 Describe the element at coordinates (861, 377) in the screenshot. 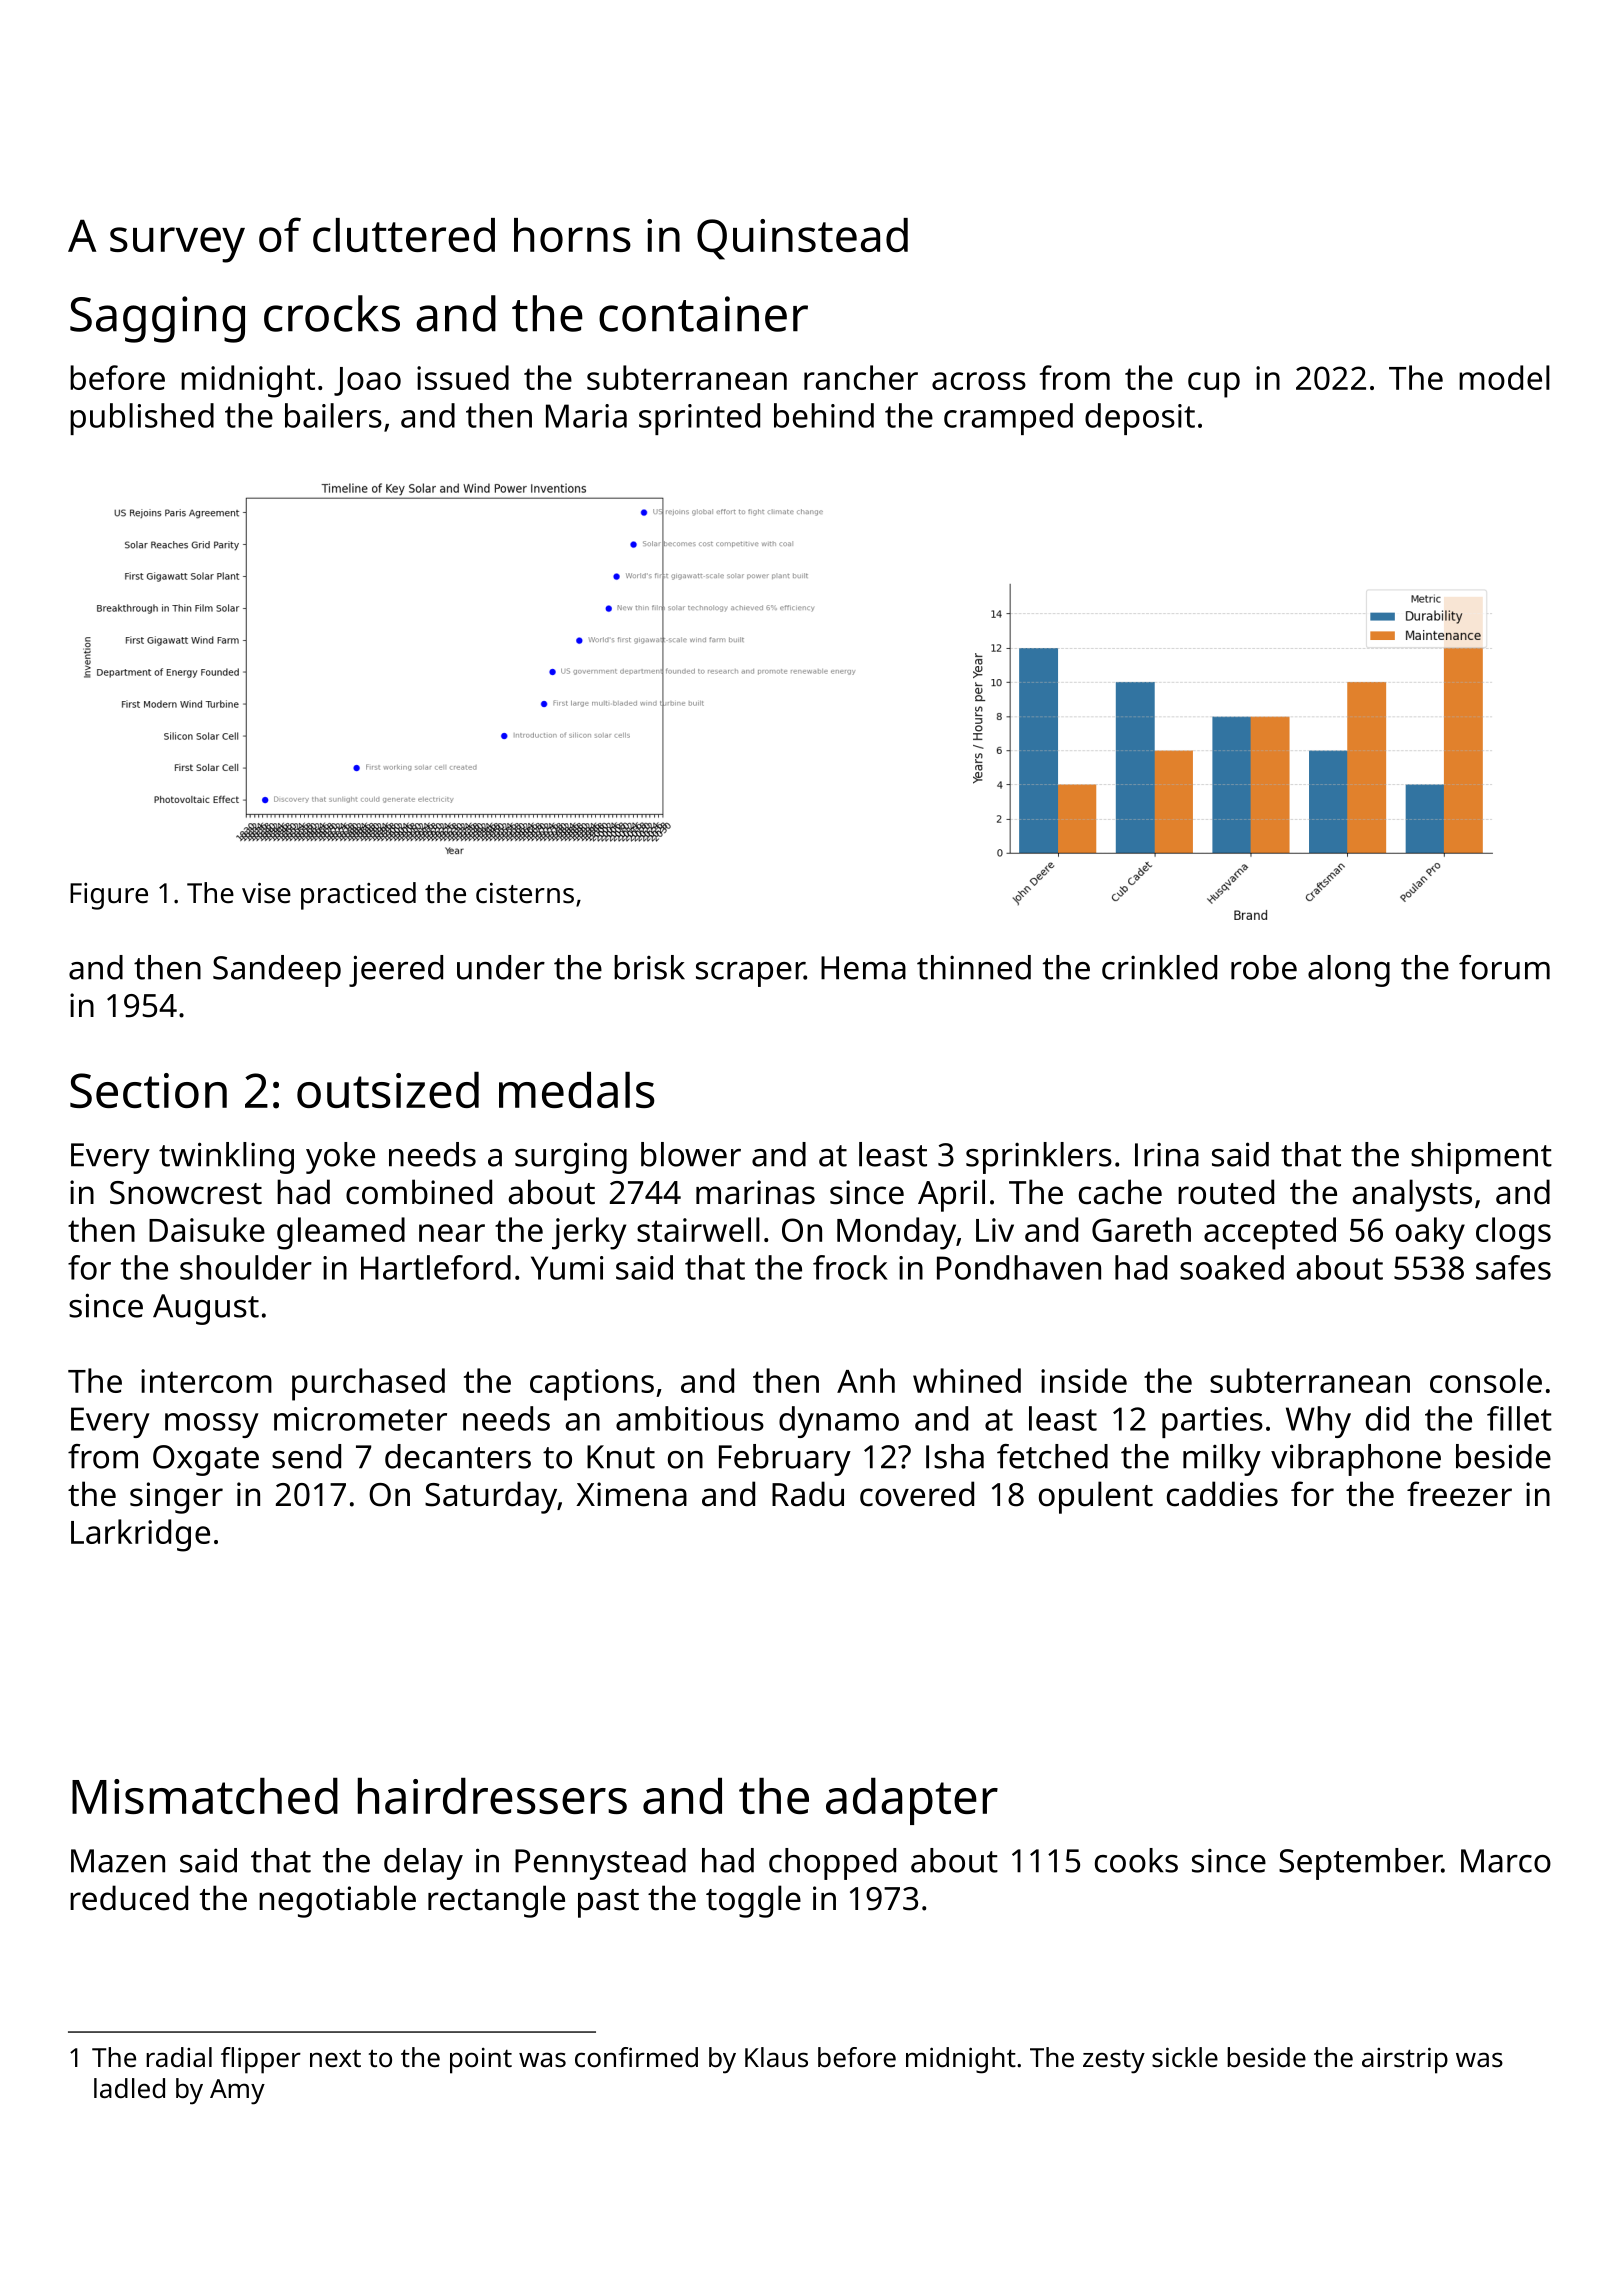

I see `rancher` at that location.
